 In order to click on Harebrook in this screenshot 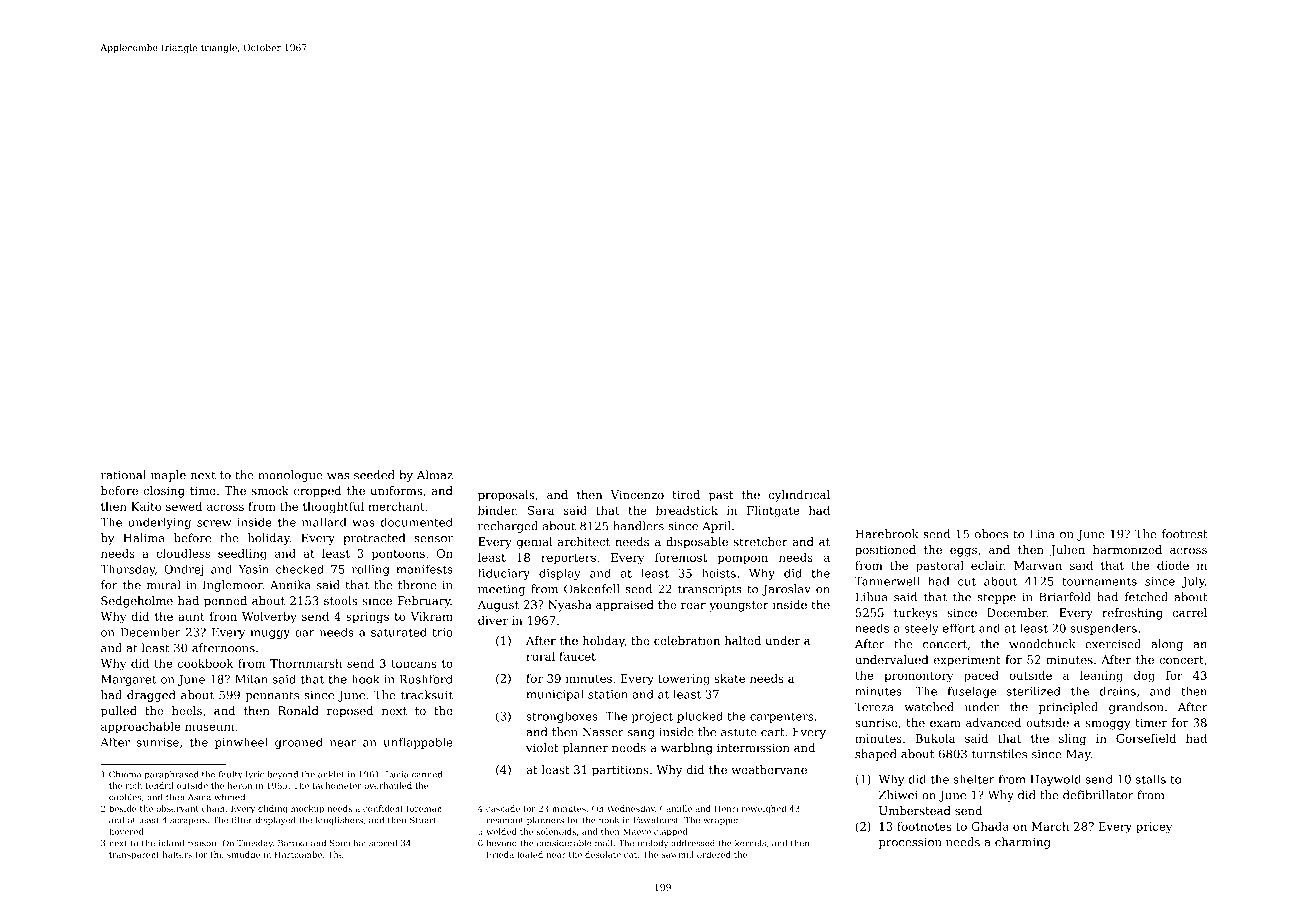, I will do `click(887, 534)`.
